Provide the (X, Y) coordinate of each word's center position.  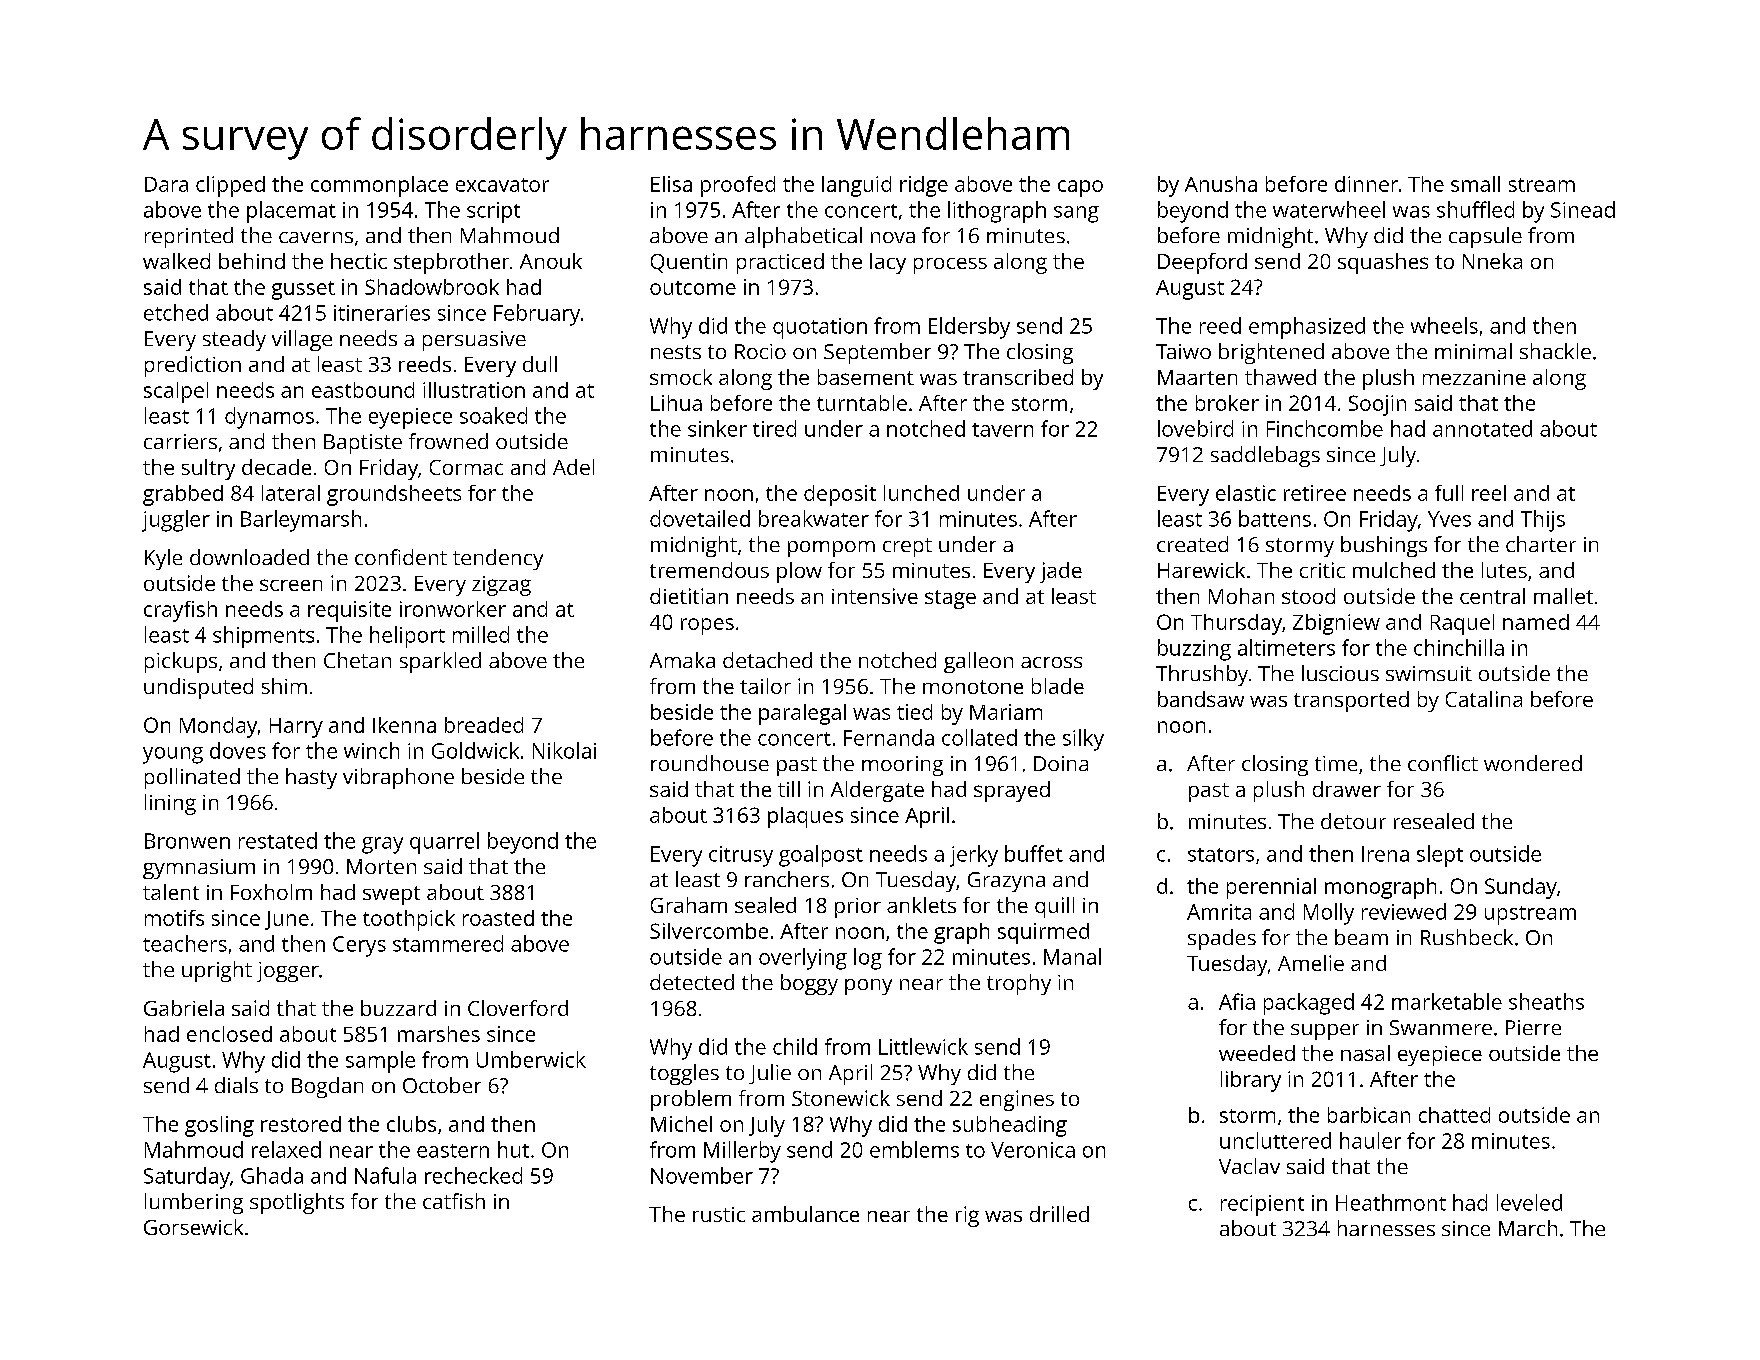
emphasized (1307, 328)
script (493, 212)
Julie (770, 1074)
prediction (193, 366)
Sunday (1521, 888)
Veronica (1033, 1150)
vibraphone (398, 778)
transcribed (1018, 377)
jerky (974, 856)
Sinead (1583, 209)
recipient (1262, 1205)
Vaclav (1249, 1166)
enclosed (229, 1034)
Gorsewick (193, 1227)
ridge (924, 186)
